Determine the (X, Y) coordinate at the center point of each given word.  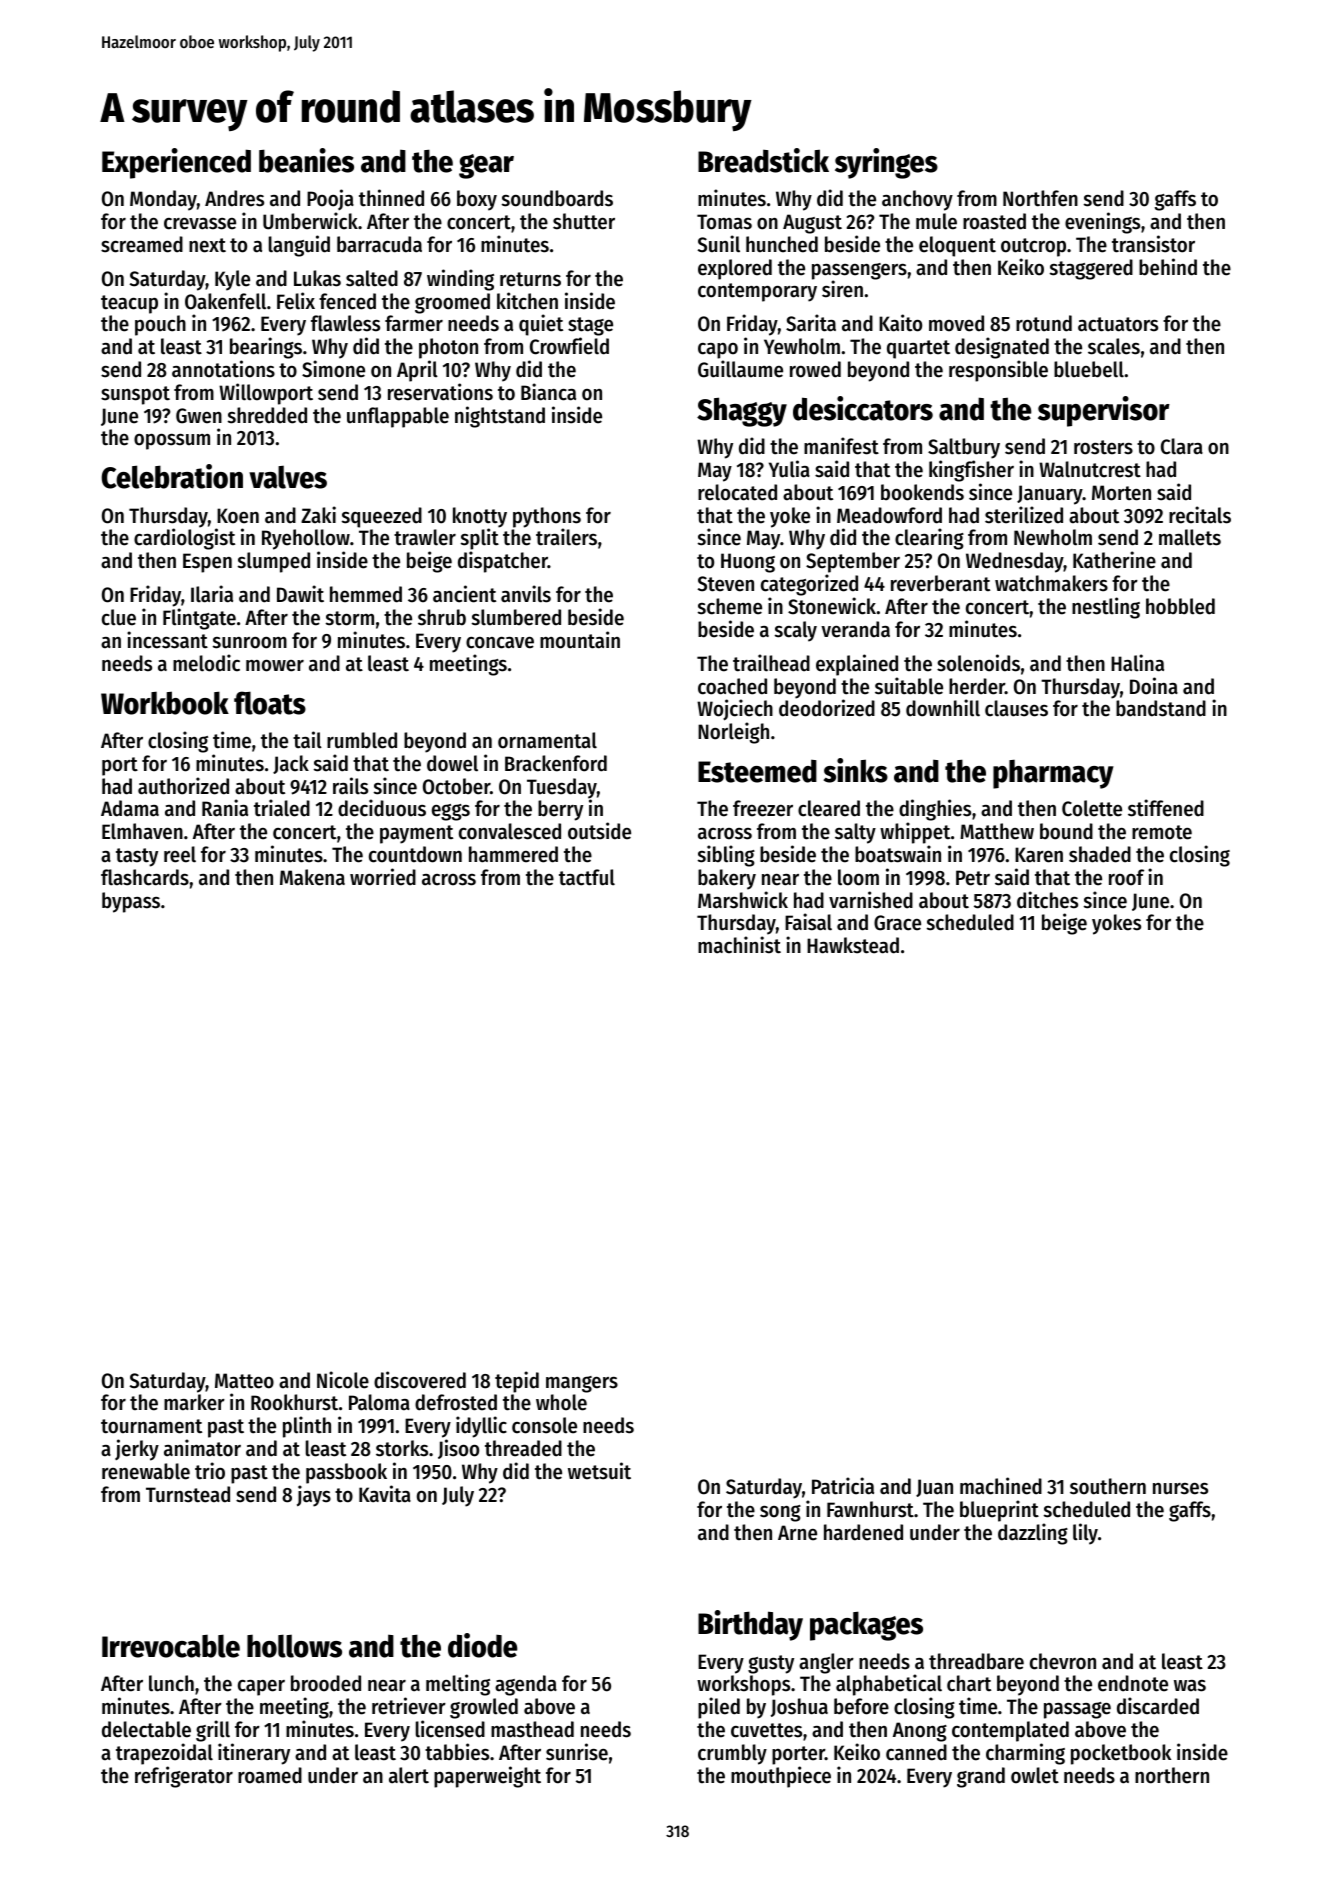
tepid (517, 1382)
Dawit (300, 594)
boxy (477, 200)
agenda (526, 1685)
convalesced (510, 831)
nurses (1180, 1489)
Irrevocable (171, 1646)
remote (1162, 832)
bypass (131, 902)
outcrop (1033, 247)
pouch (160, 325)
